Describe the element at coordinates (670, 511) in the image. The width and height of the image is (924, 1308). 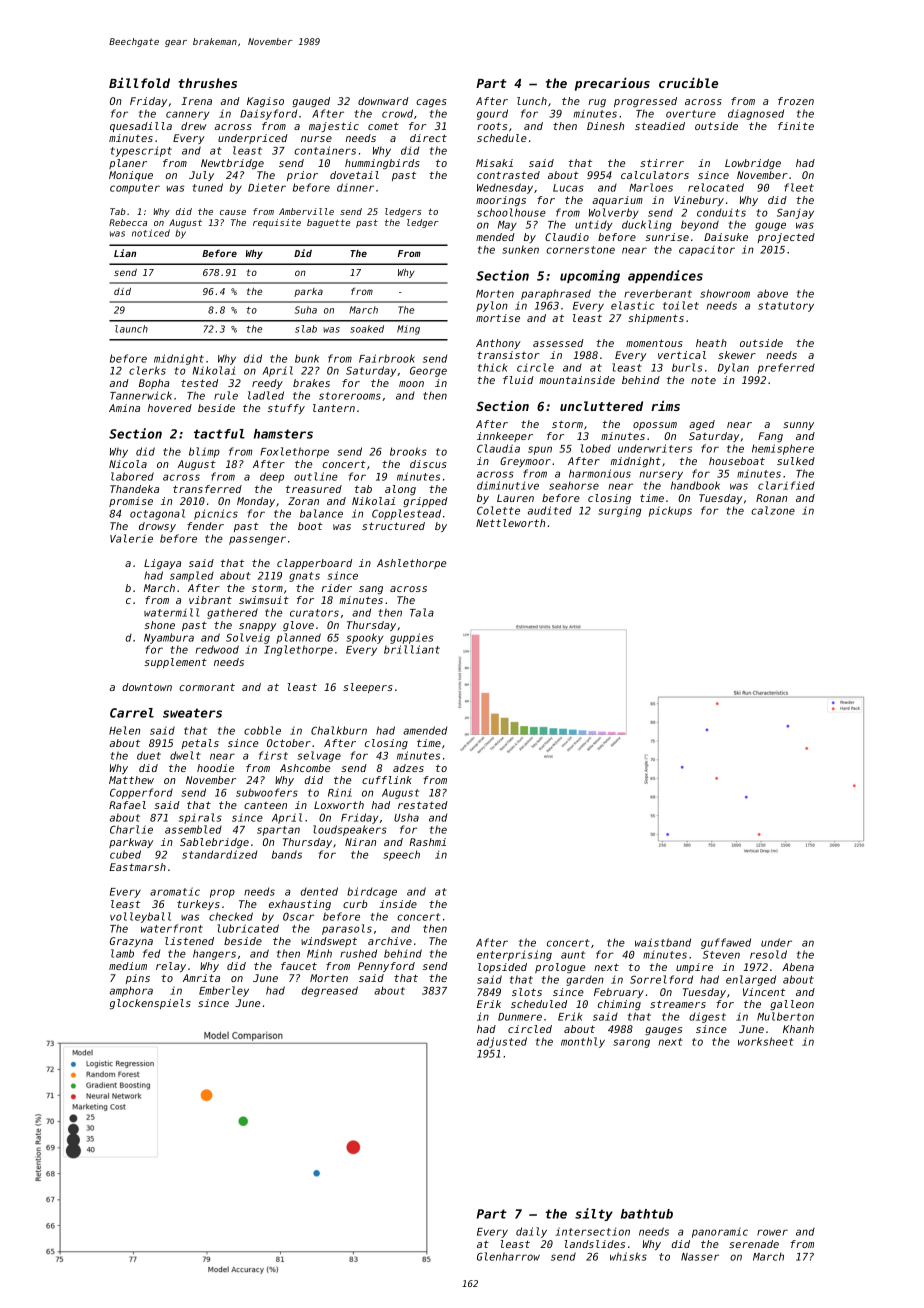
I see `pickups` at that location.
